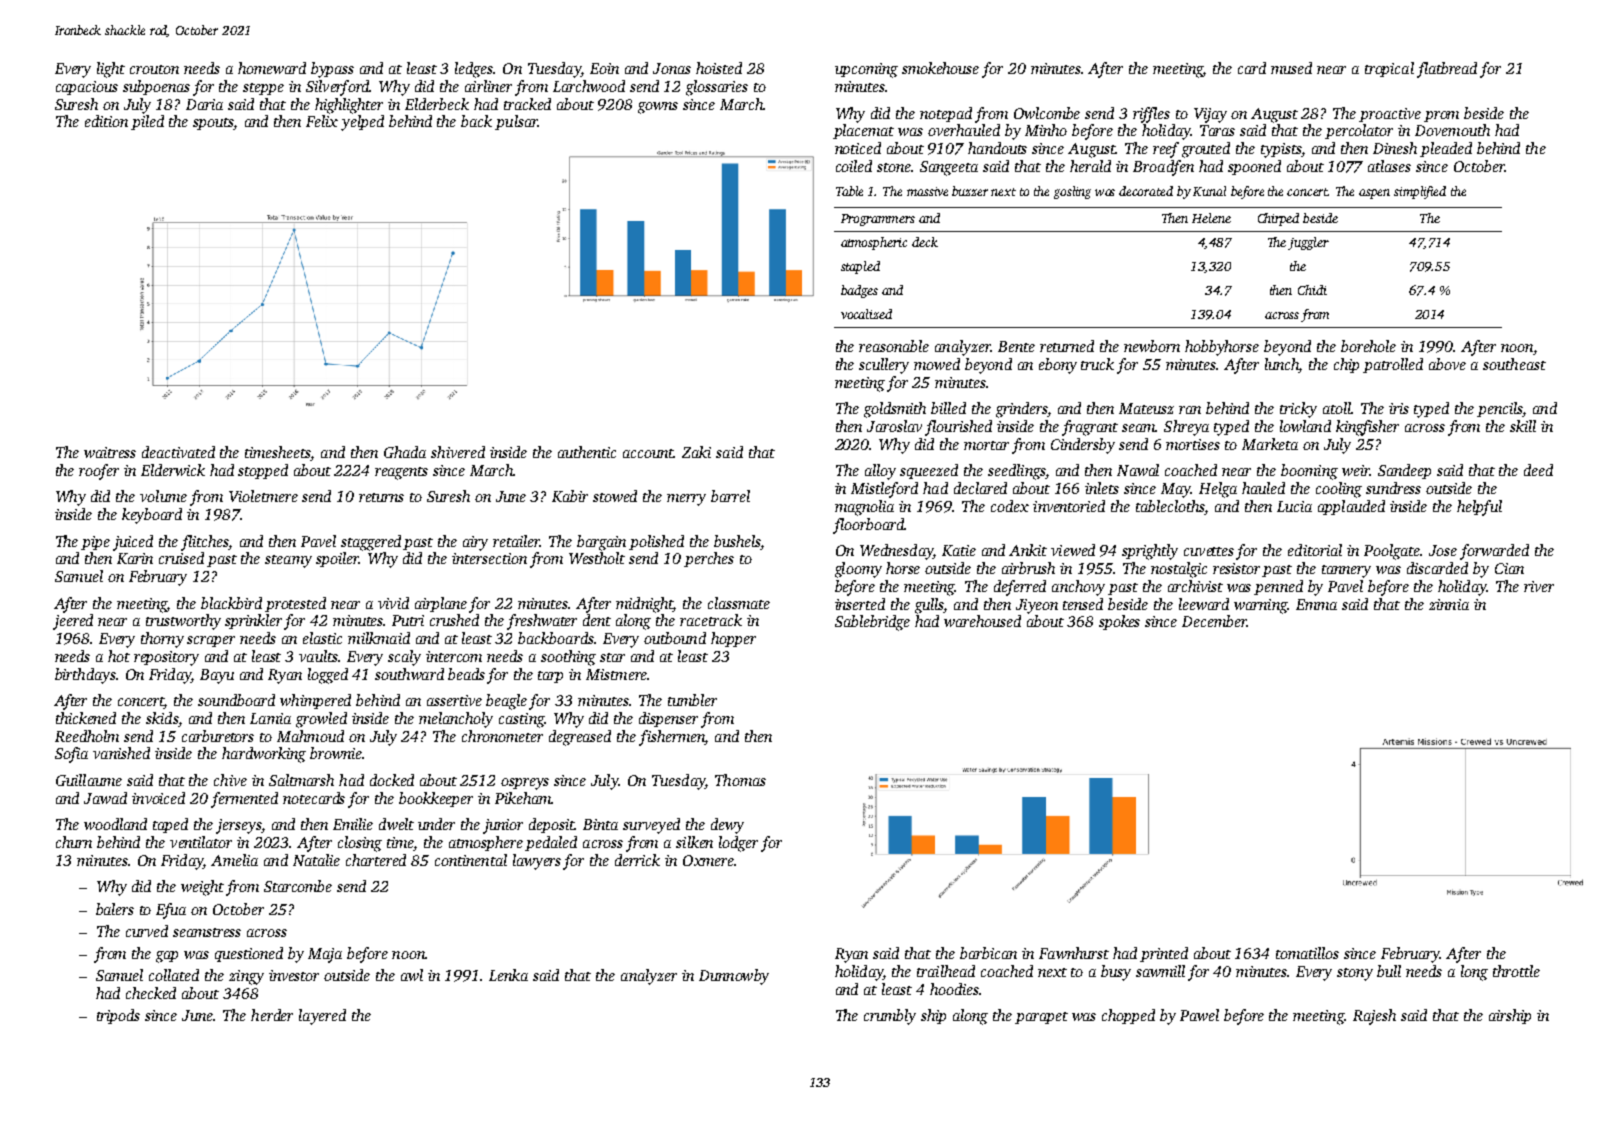  What do you see at coordinates (866, 314) in the screenshot?
I see `vocalized` at bounding box center [866, 314].
